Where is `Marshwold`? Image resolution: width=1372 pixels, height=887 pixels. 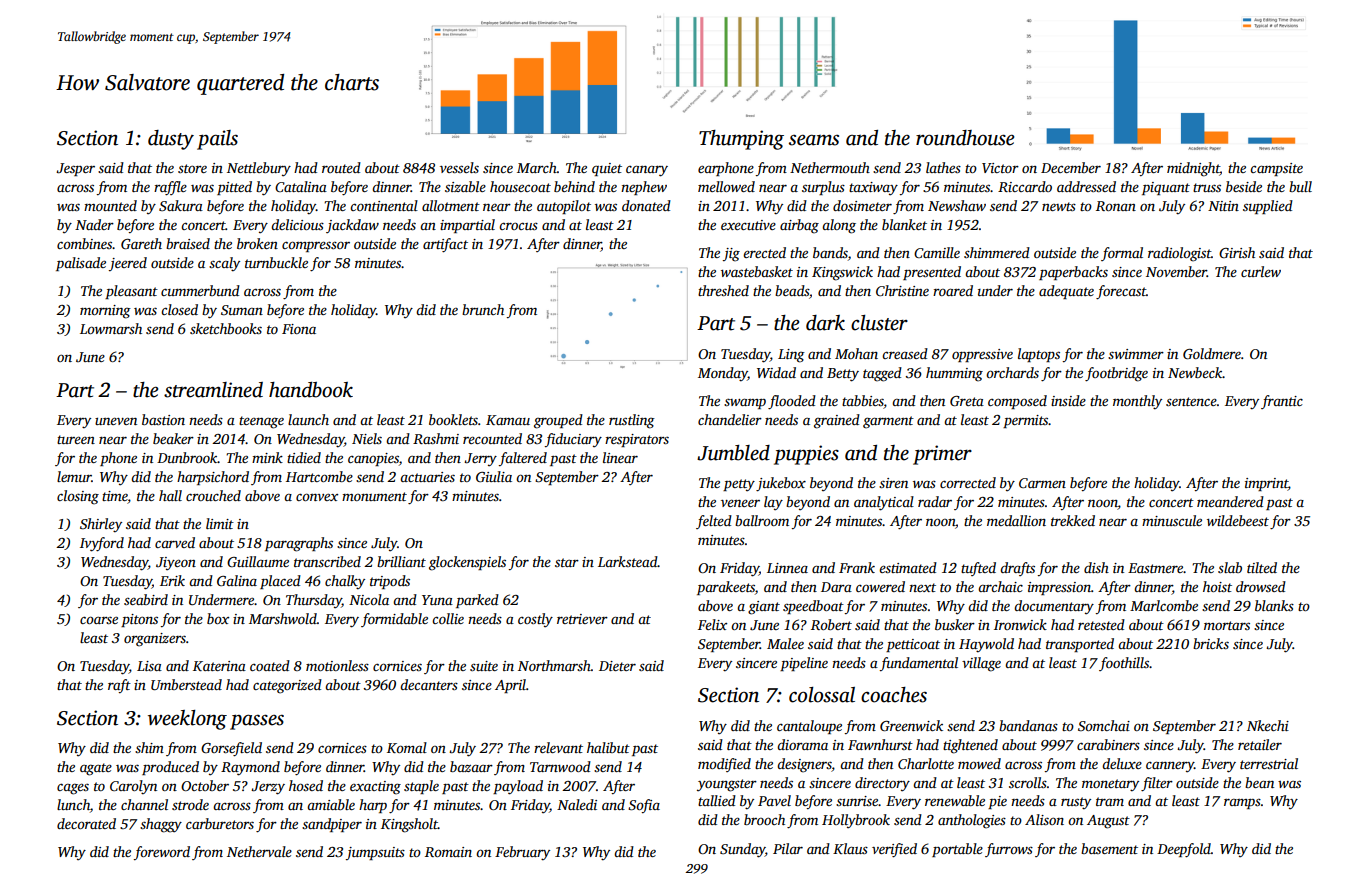 Marshwold is located at coordinates (283, 618).
